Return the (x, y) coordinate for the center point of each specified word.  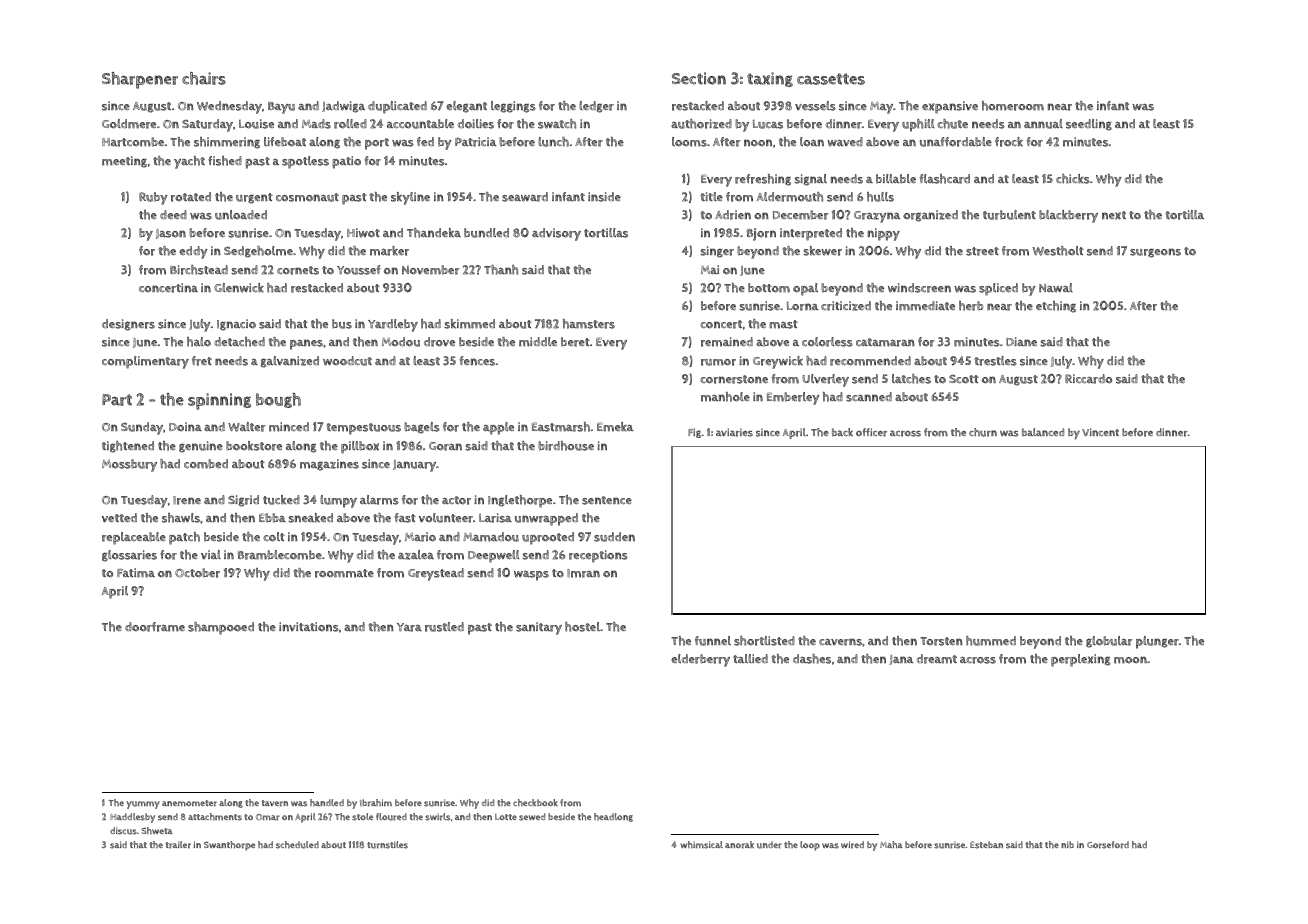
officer (871, 432)
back (842, 432)
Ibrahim (376, 803)
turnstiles (387, 845)
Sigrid (243, 501)
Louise (256, 124)
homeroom (1013, 106)
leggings (513, 107)
